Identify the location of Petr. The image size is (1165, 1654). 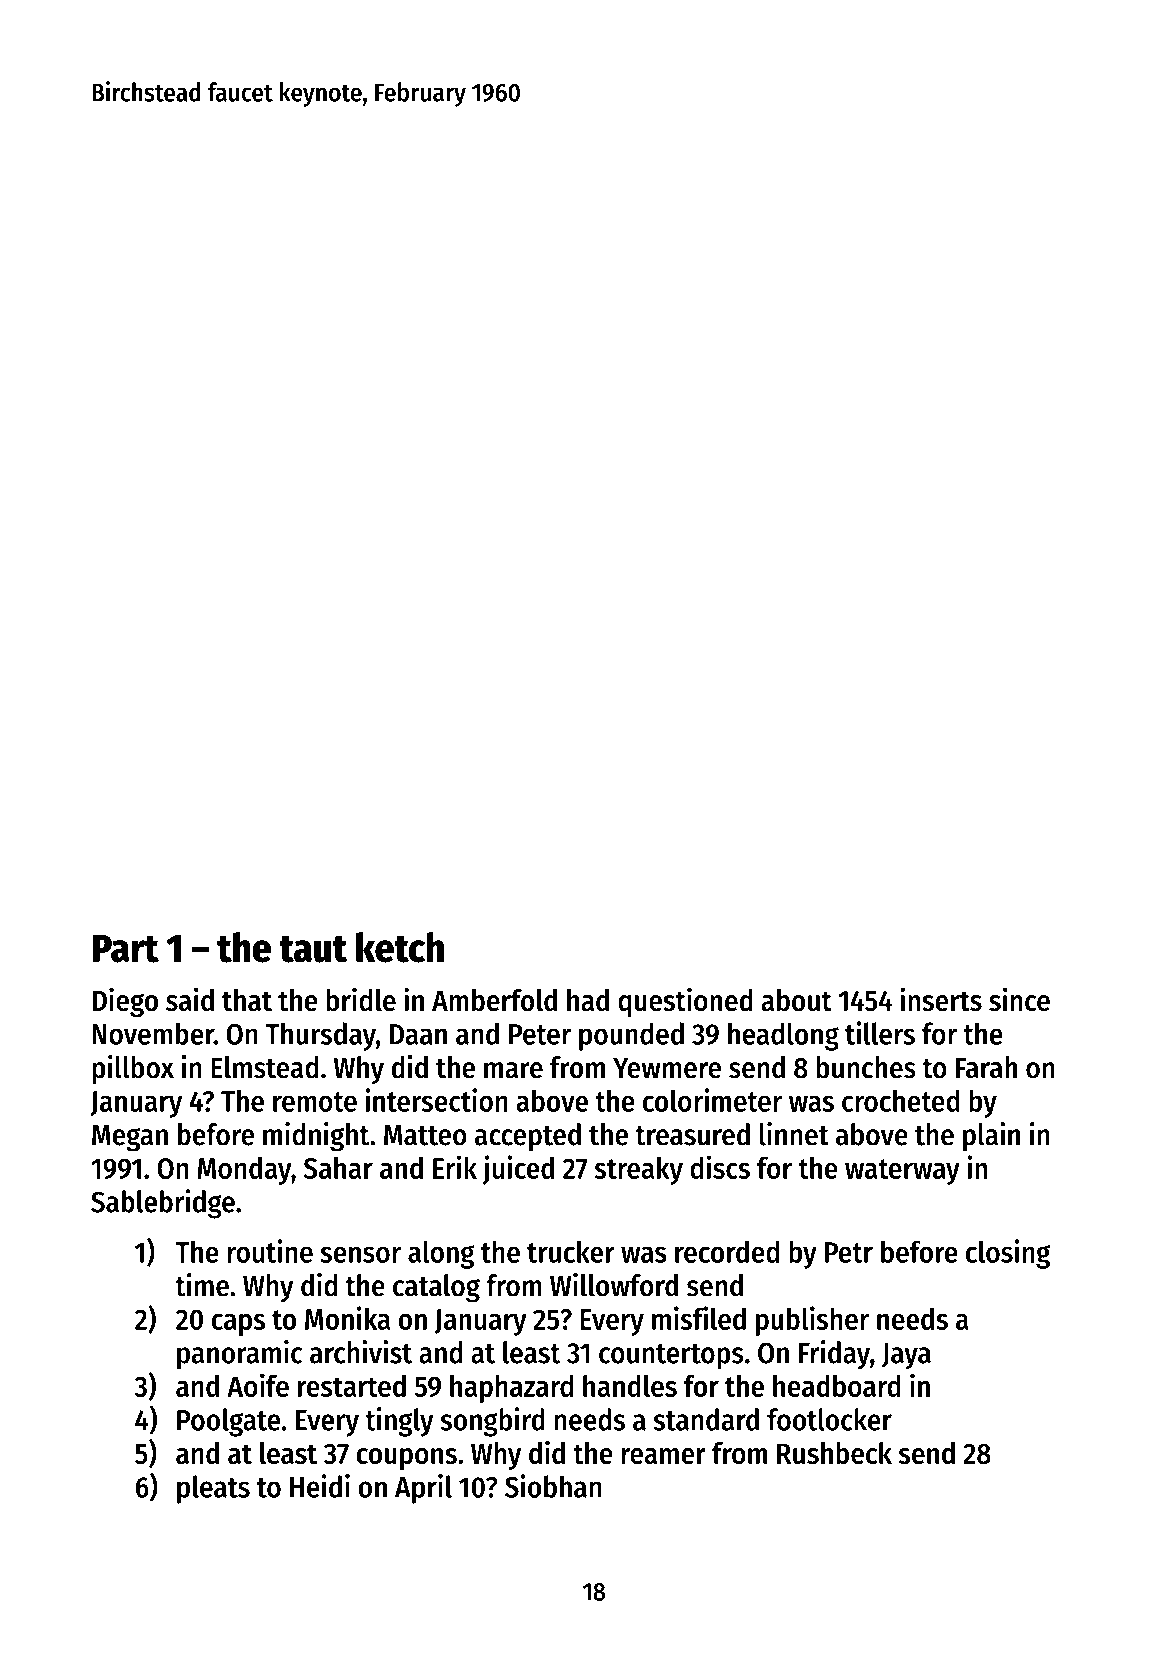
(849, 1252).
